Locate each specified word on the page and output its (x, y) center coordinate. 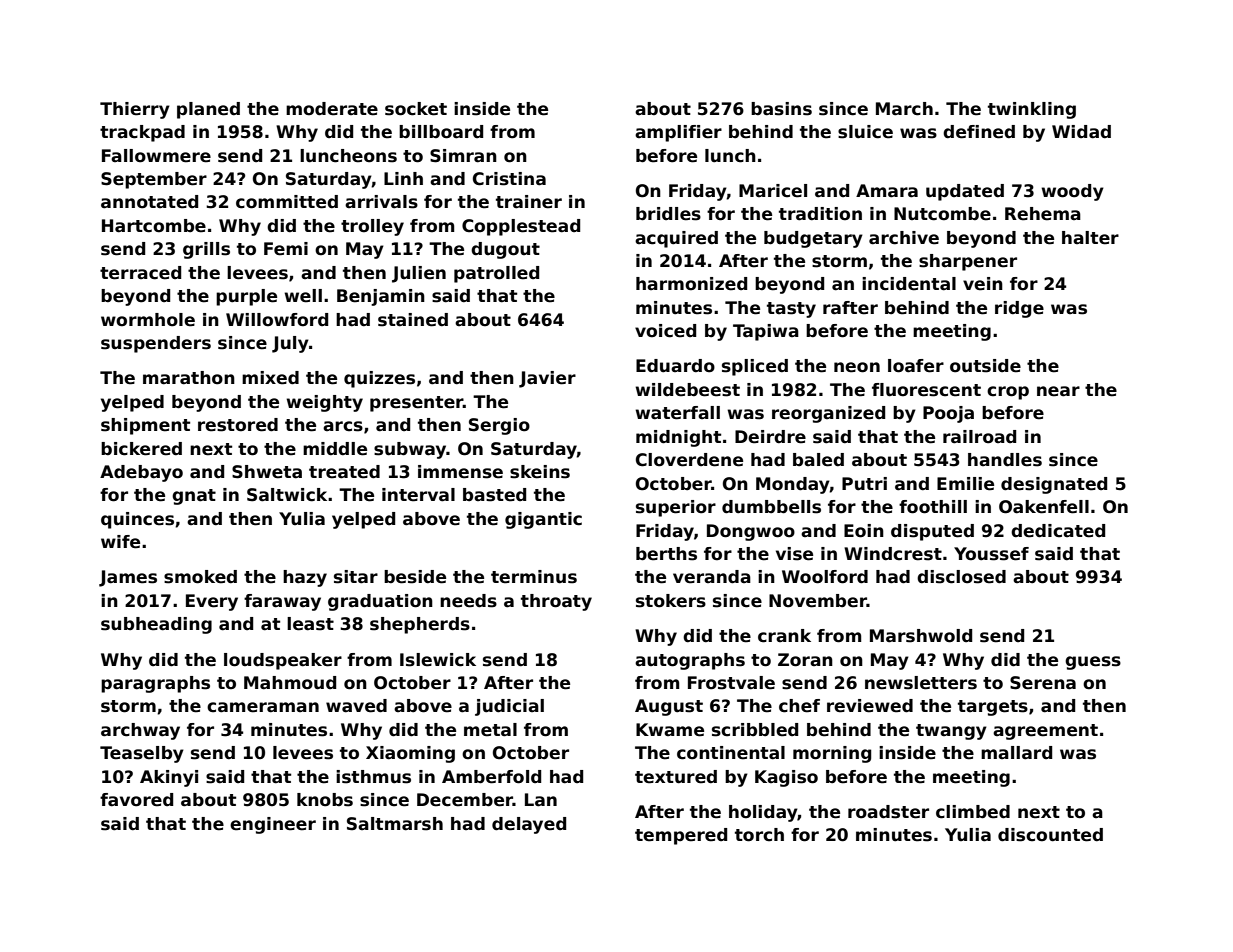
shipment (145, 426)
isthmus (373, 777)
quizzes (379, 379)
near (1058, 391)
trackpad (142, 133)
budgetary (813, 239)
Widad (1081, 132)
